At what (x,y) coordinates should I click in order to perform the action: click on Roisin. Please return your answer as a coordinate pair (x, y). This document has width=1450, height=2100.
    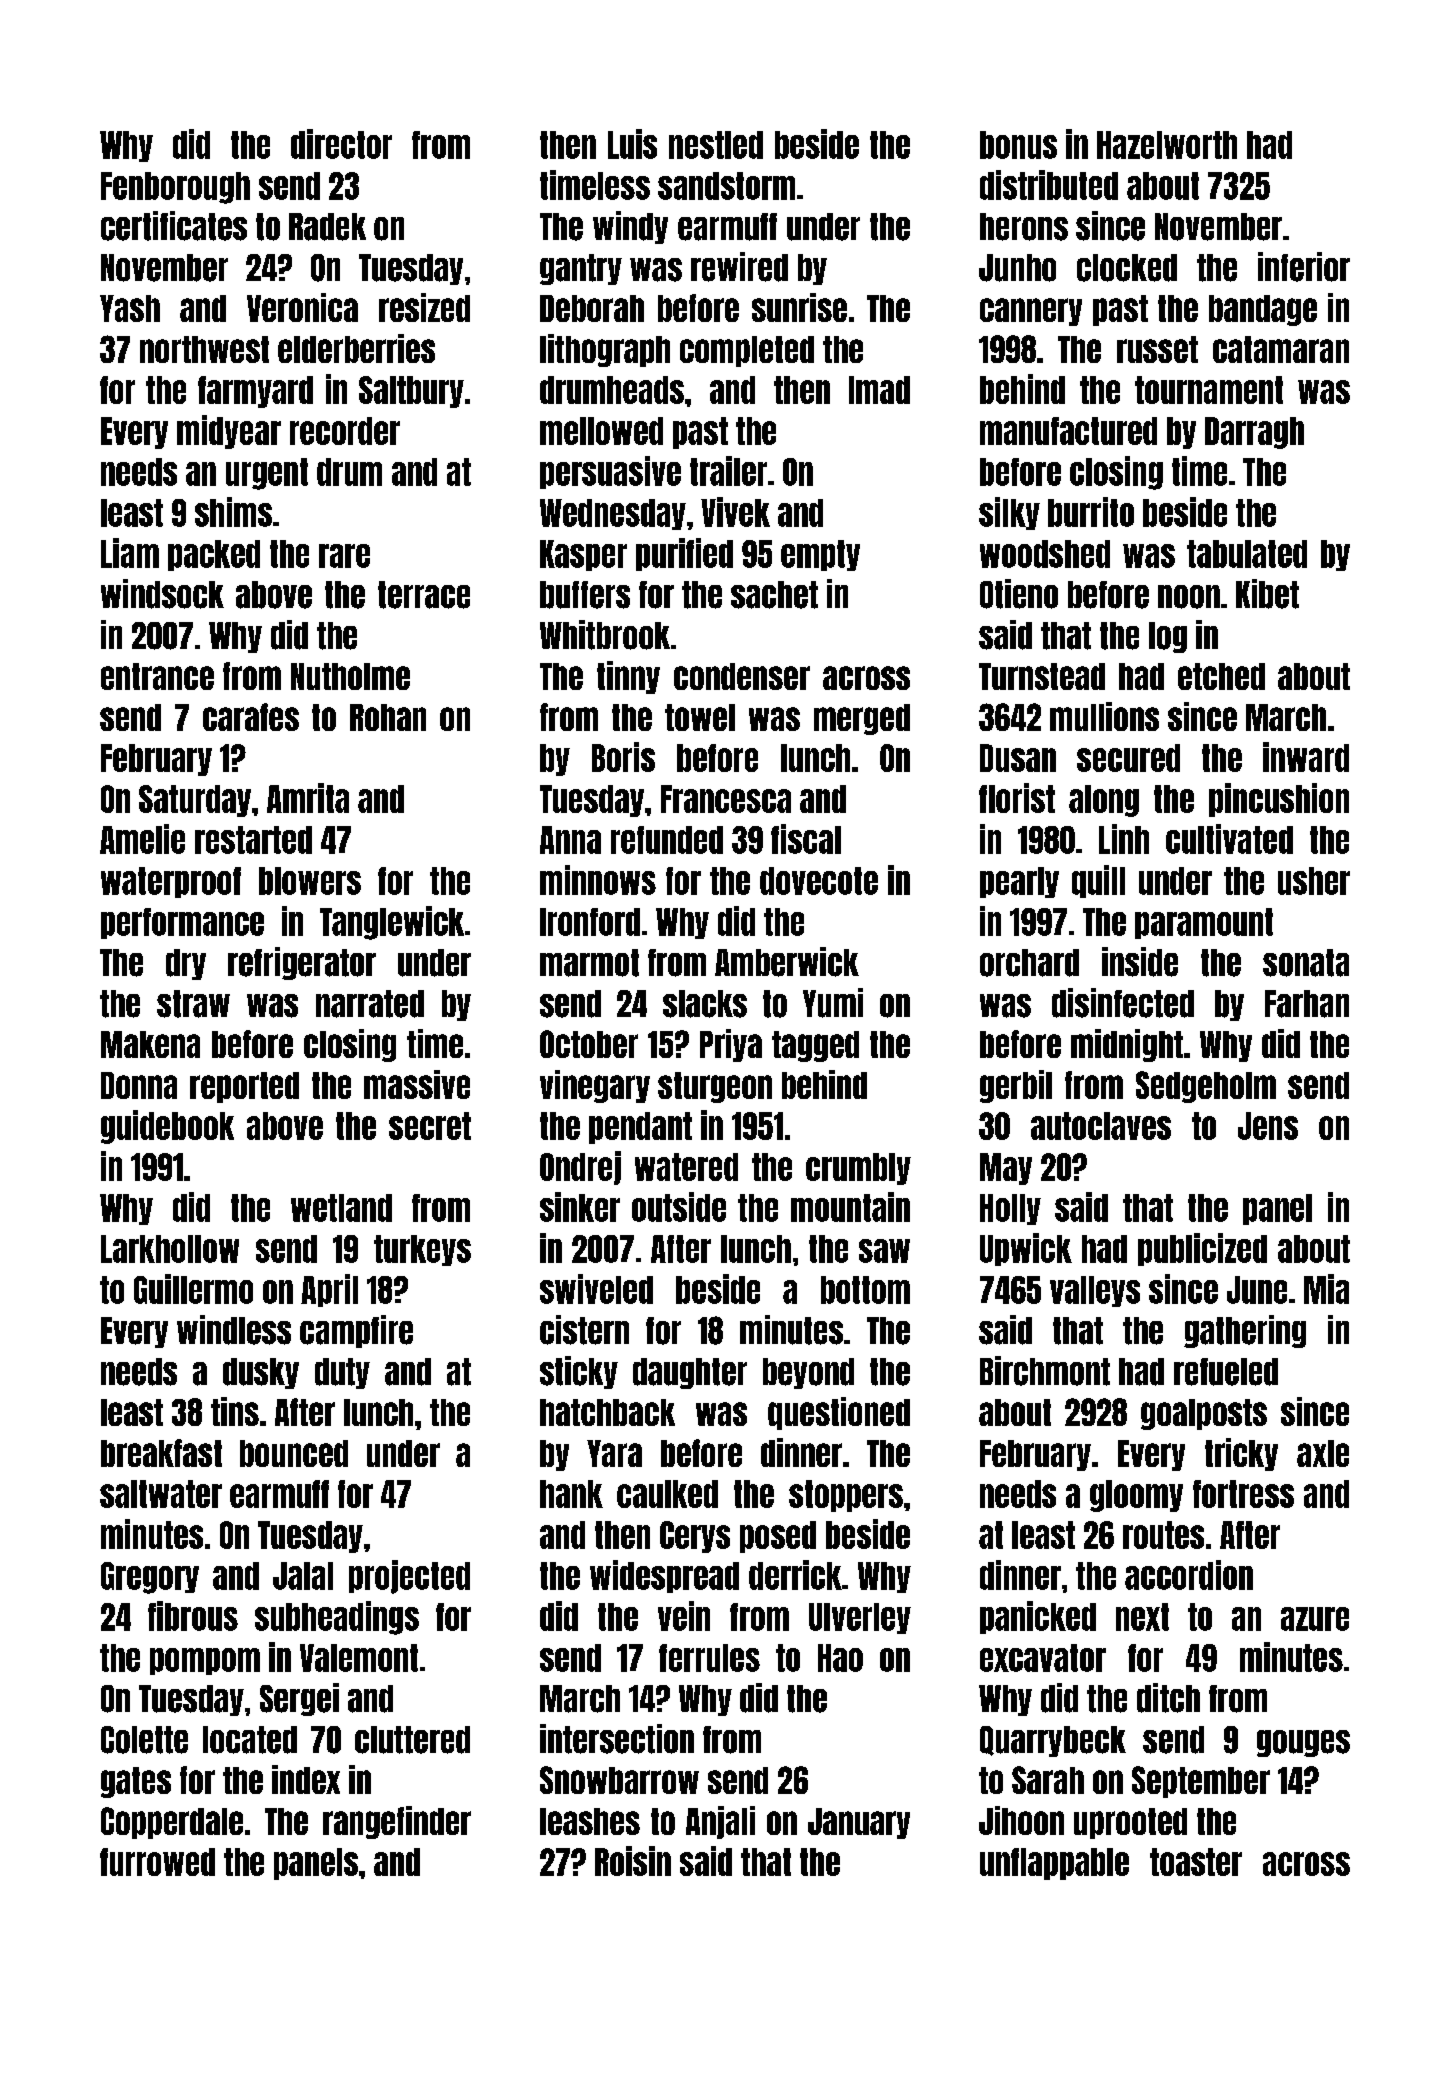
    Looking at the image, I should click on (633, 1861).
